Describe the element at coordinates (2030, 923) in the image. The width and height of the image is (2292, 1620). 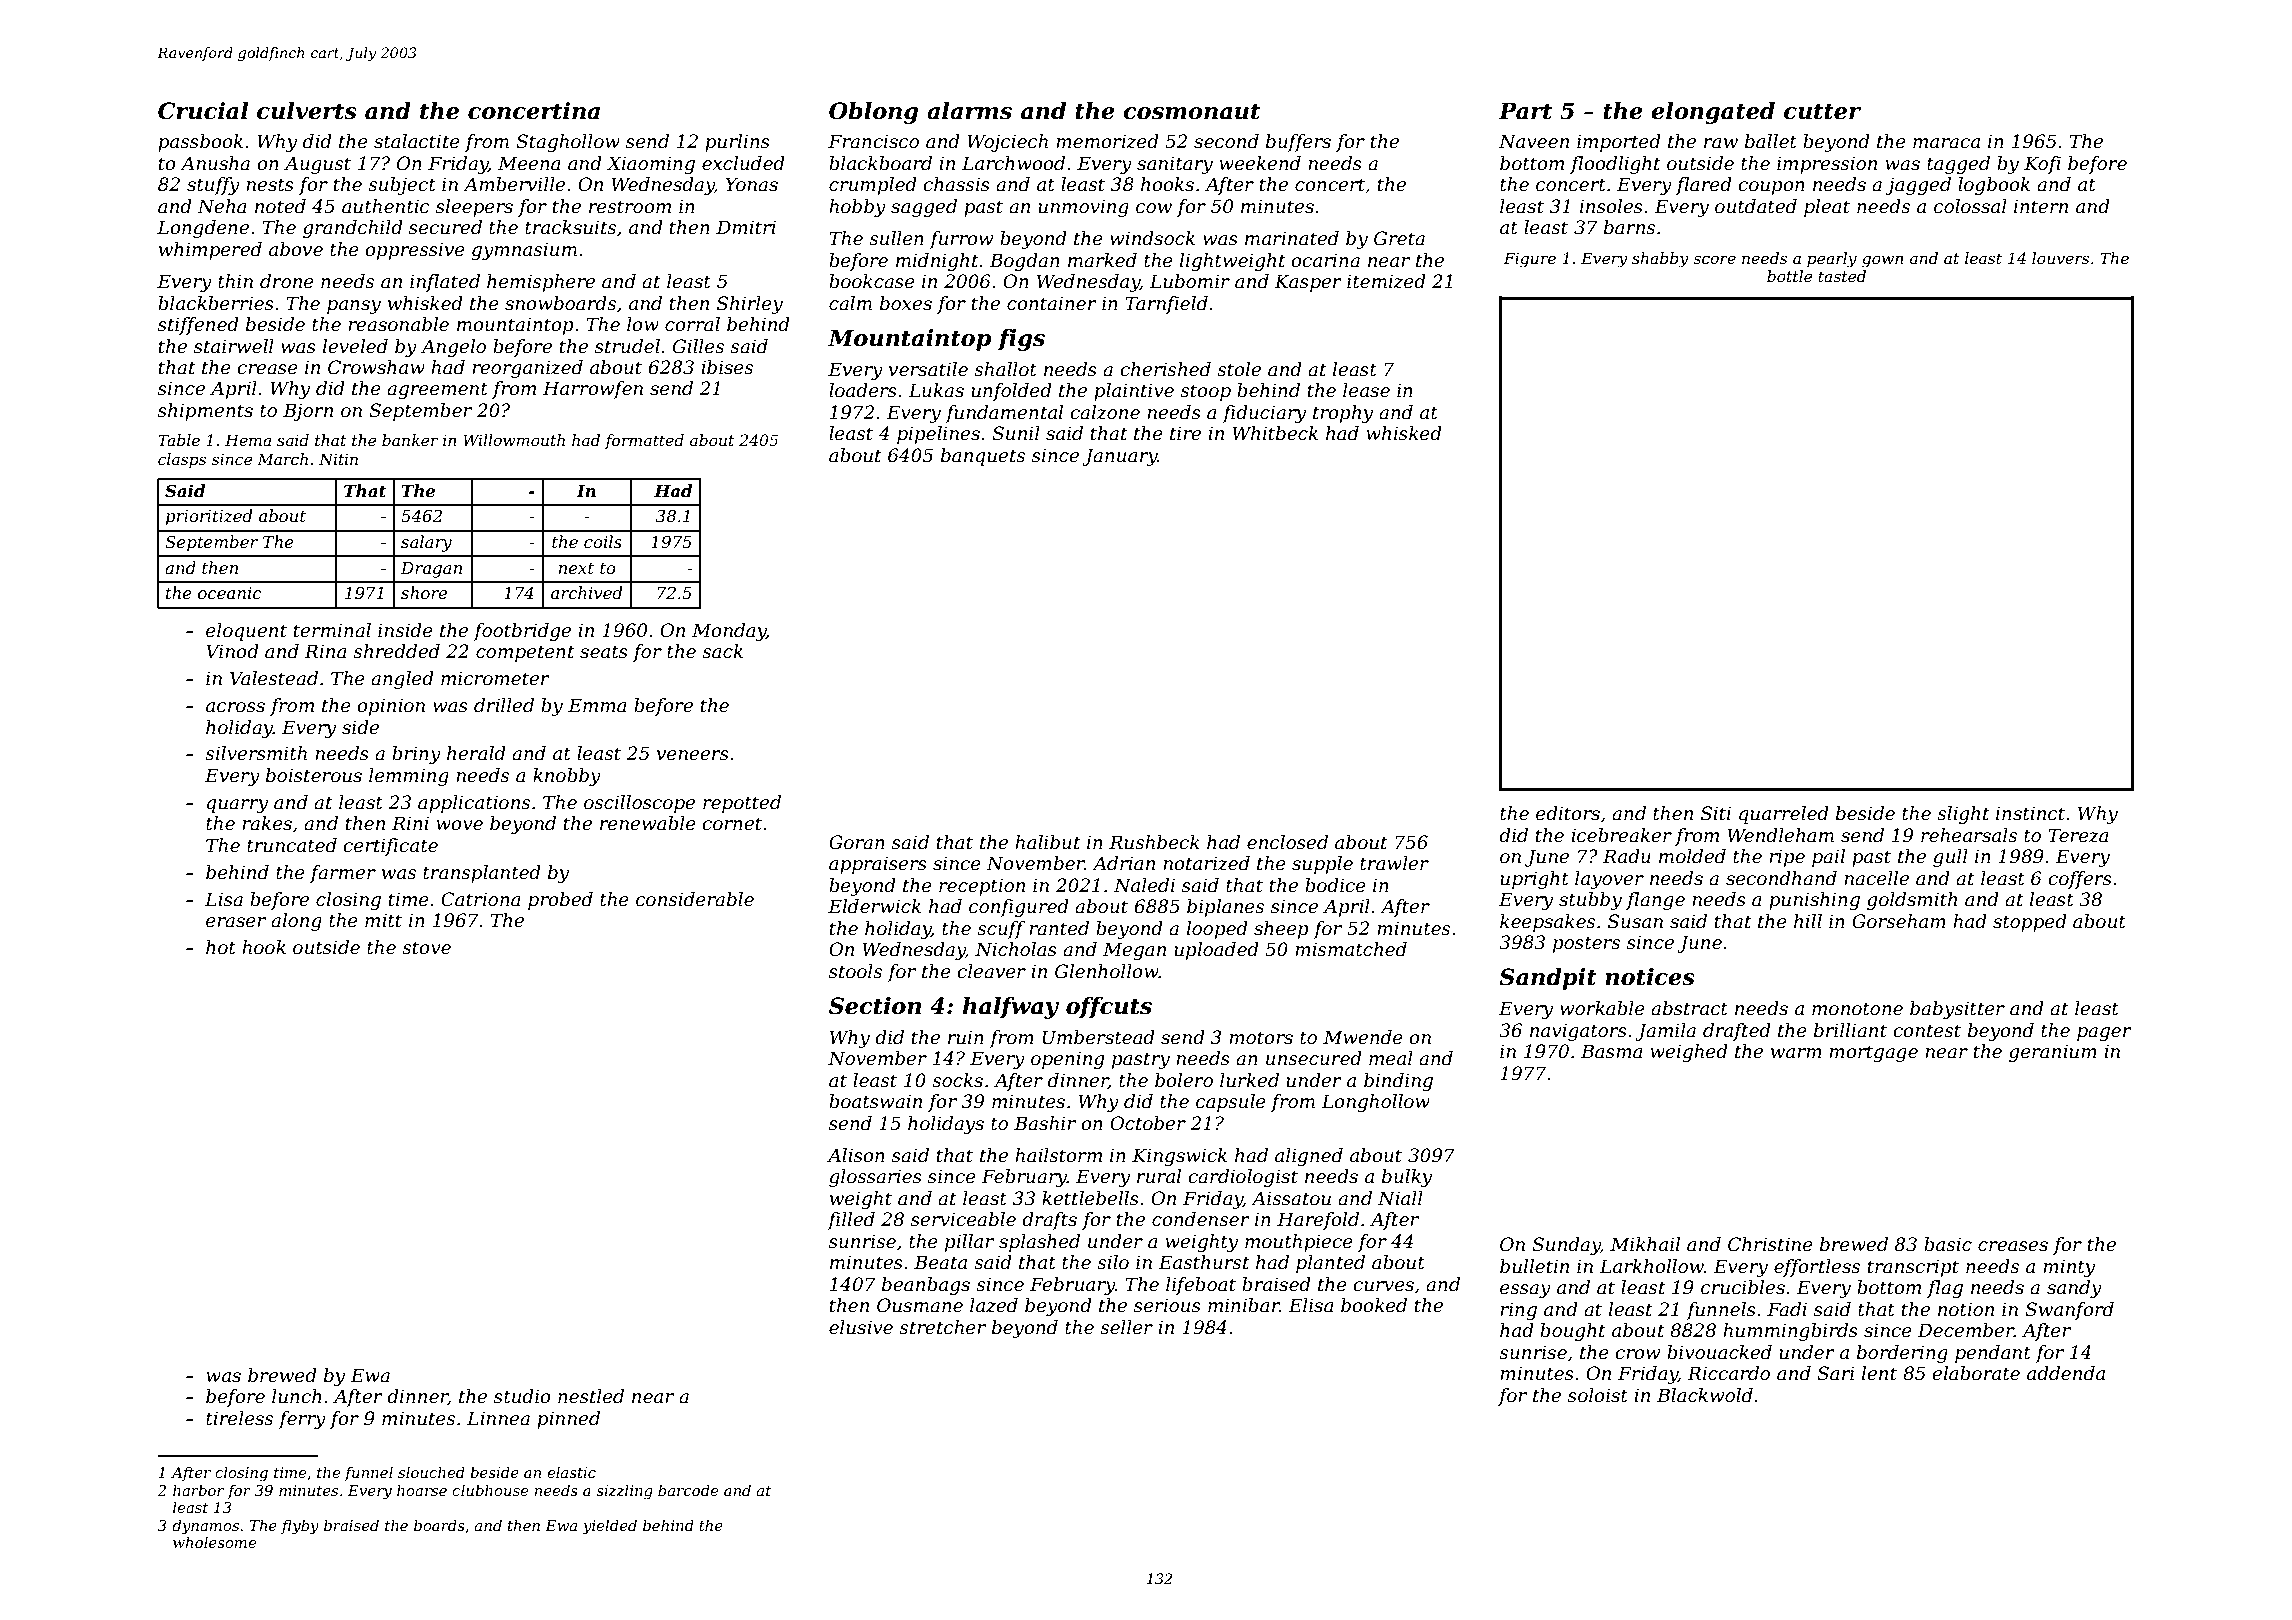
I see `stopped` at that location.
